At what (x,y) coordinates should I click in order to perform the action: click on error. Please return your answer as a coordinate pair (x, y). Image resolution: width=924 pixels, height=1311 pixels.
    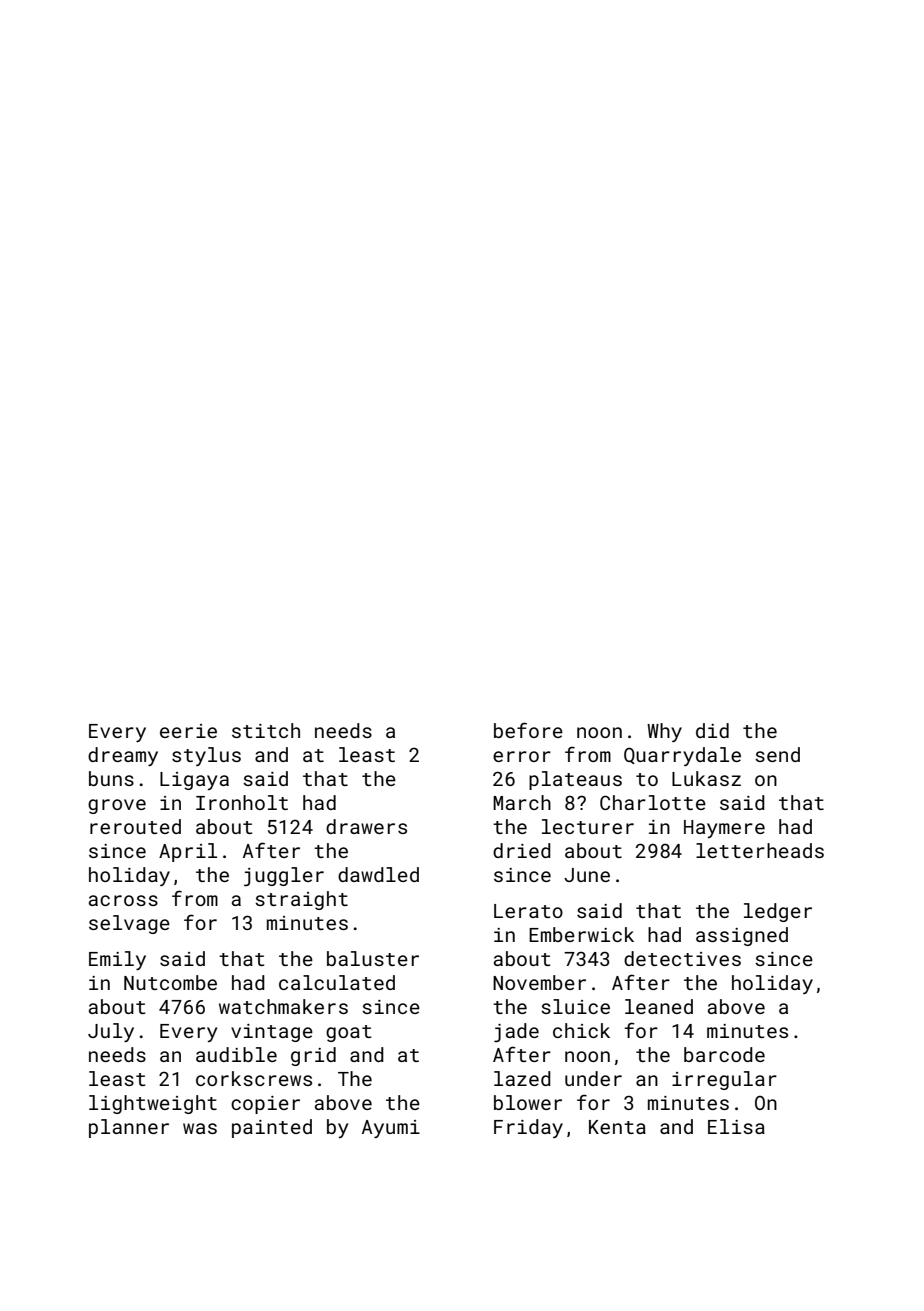
    Looking at the image, I should click on (522, 756).
